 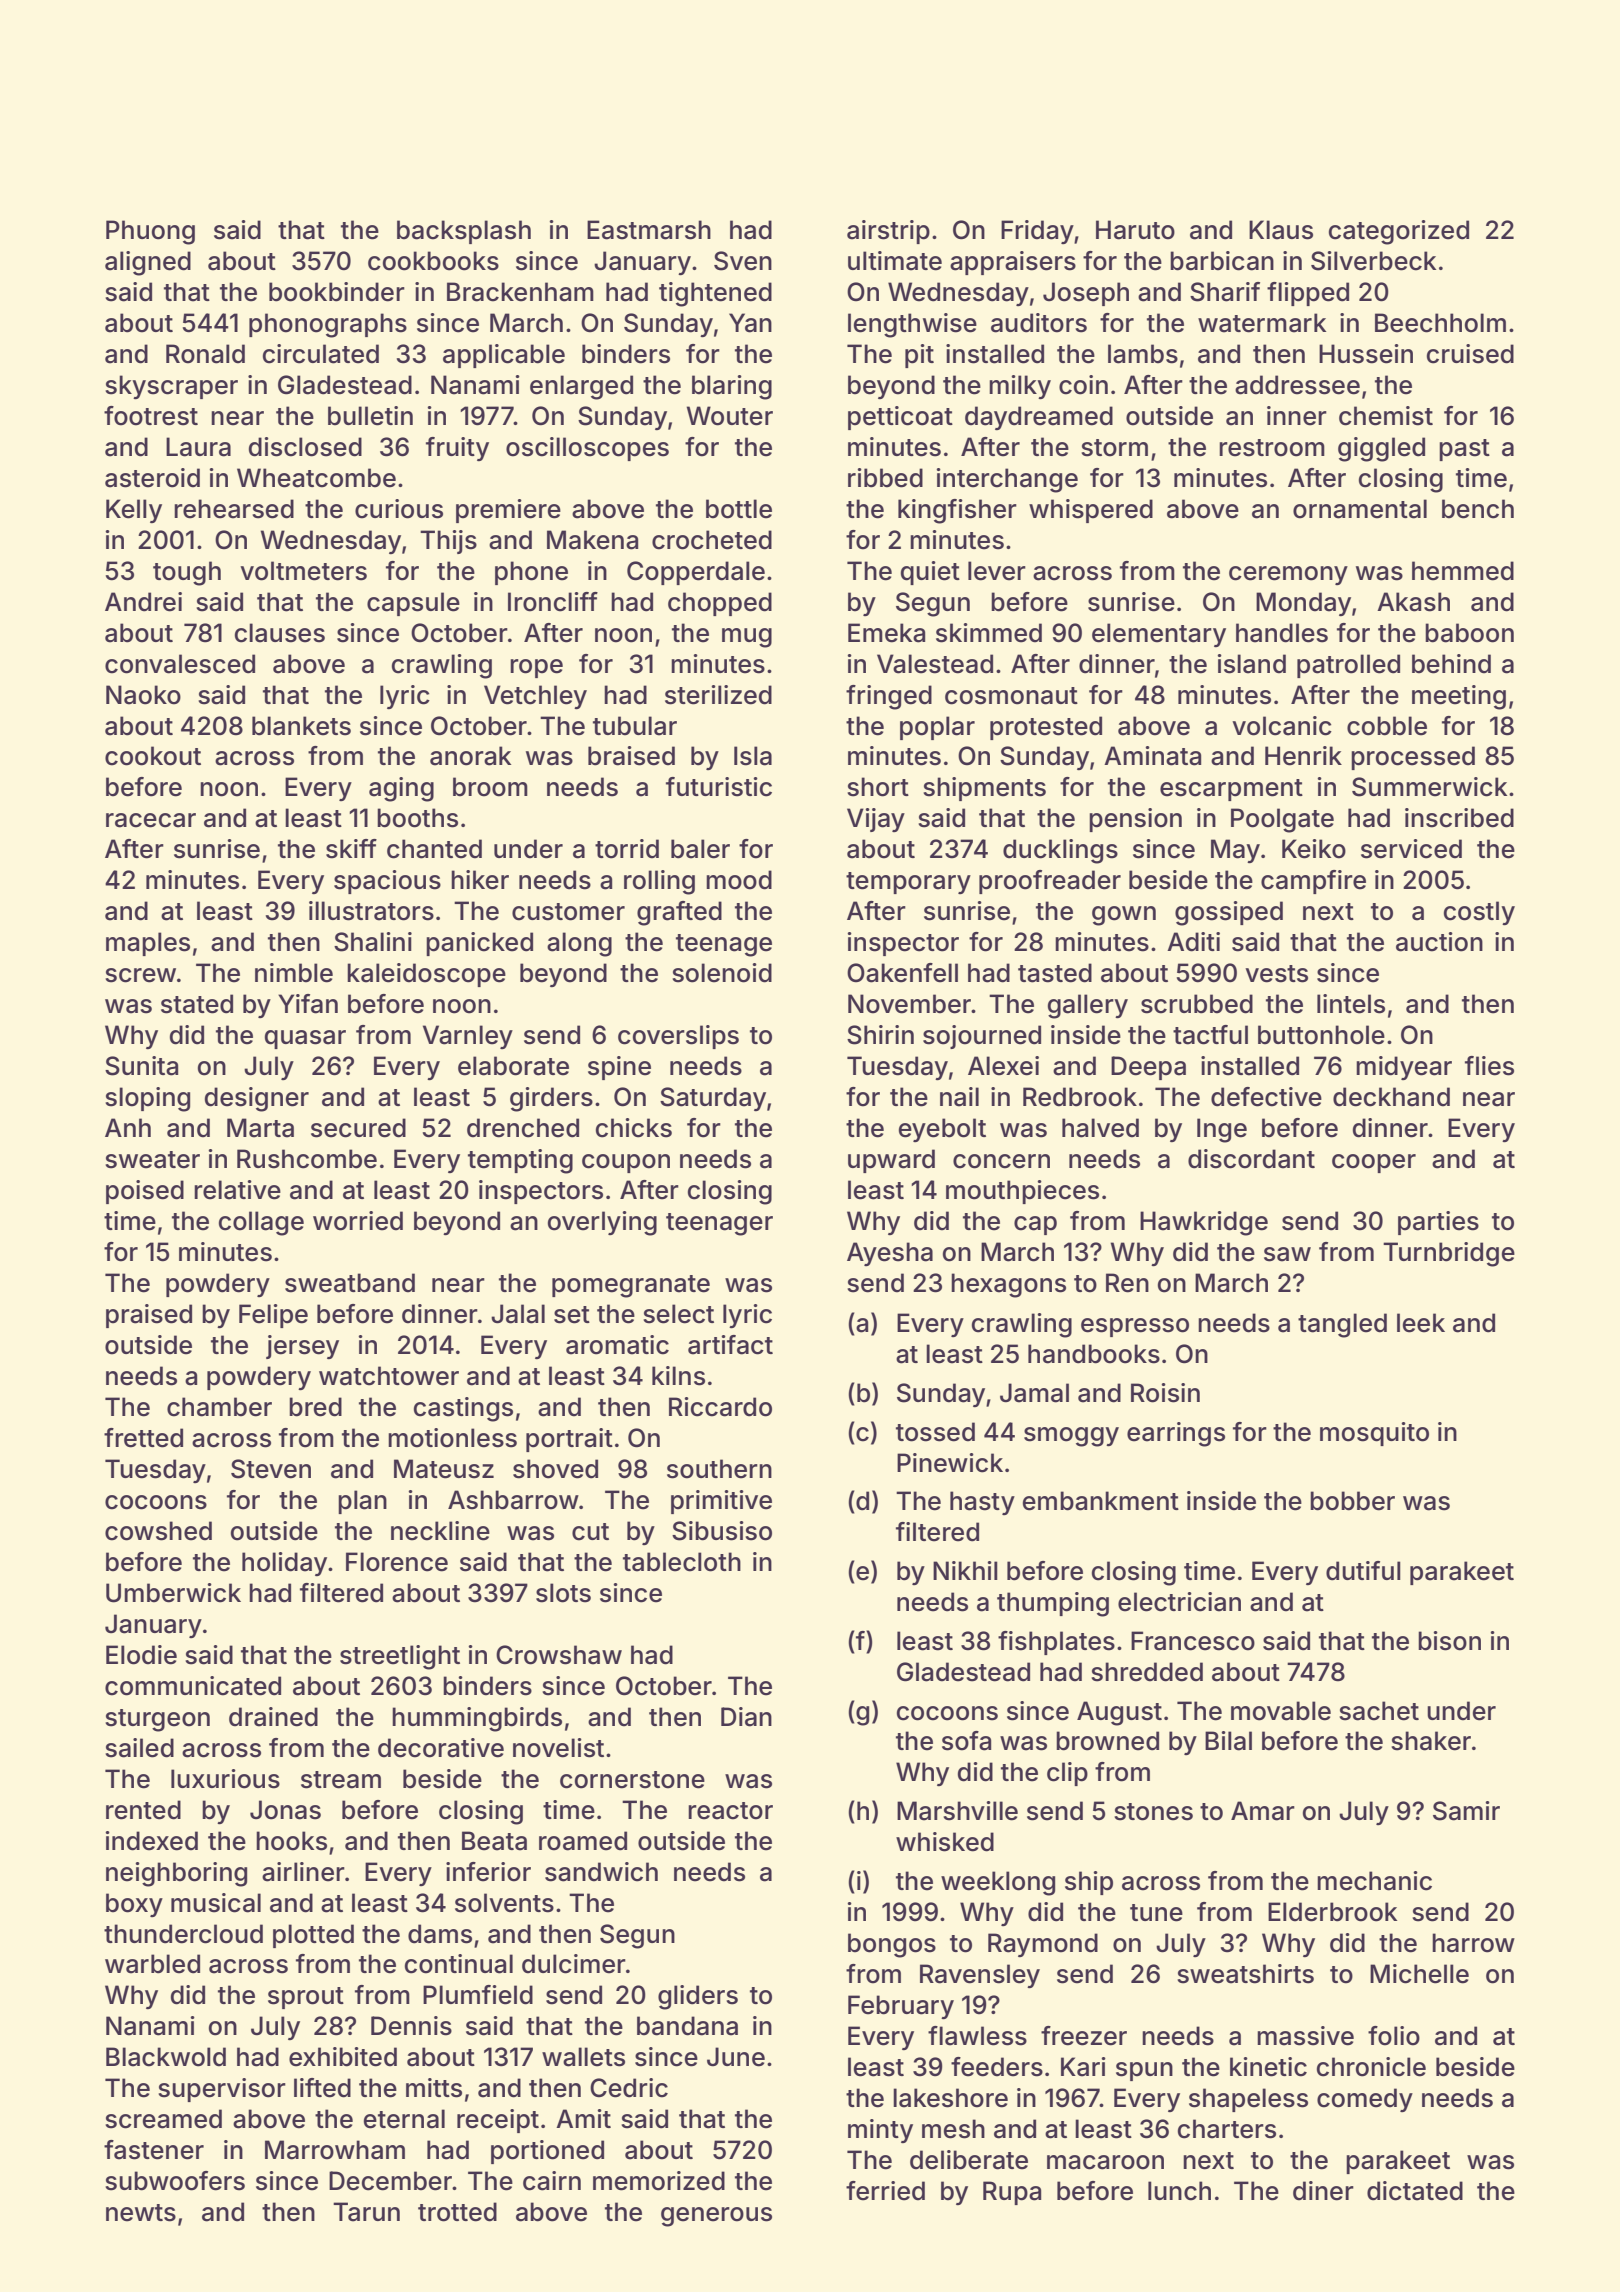 What do you see at coordinates (718, 695) in the page?
I see `sterilized` at bounding box center [718, 695].
